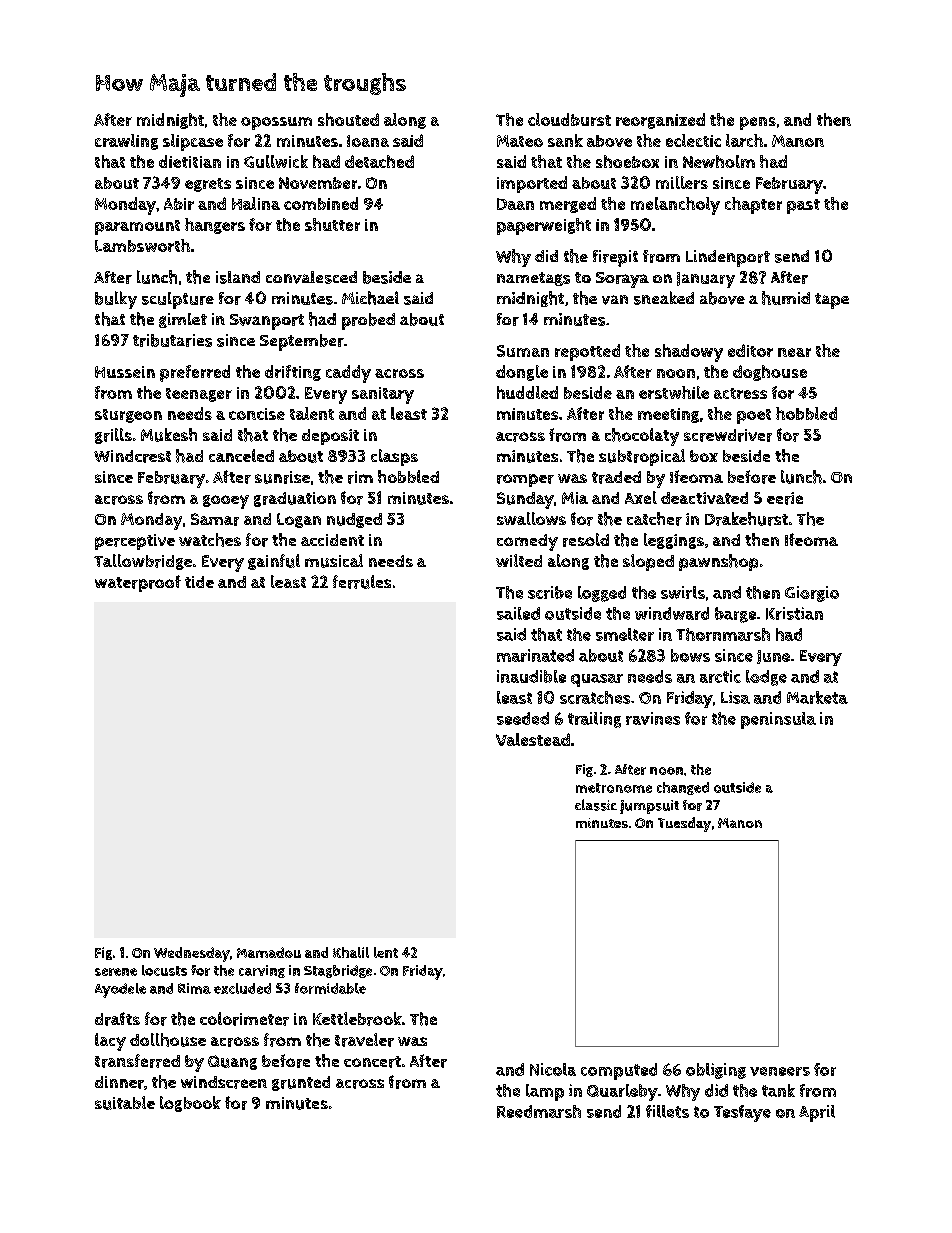  What do you see at coordinates (569, 119) in the screenshot?
I see `cloudburst` at bounding box center [569, 119].
